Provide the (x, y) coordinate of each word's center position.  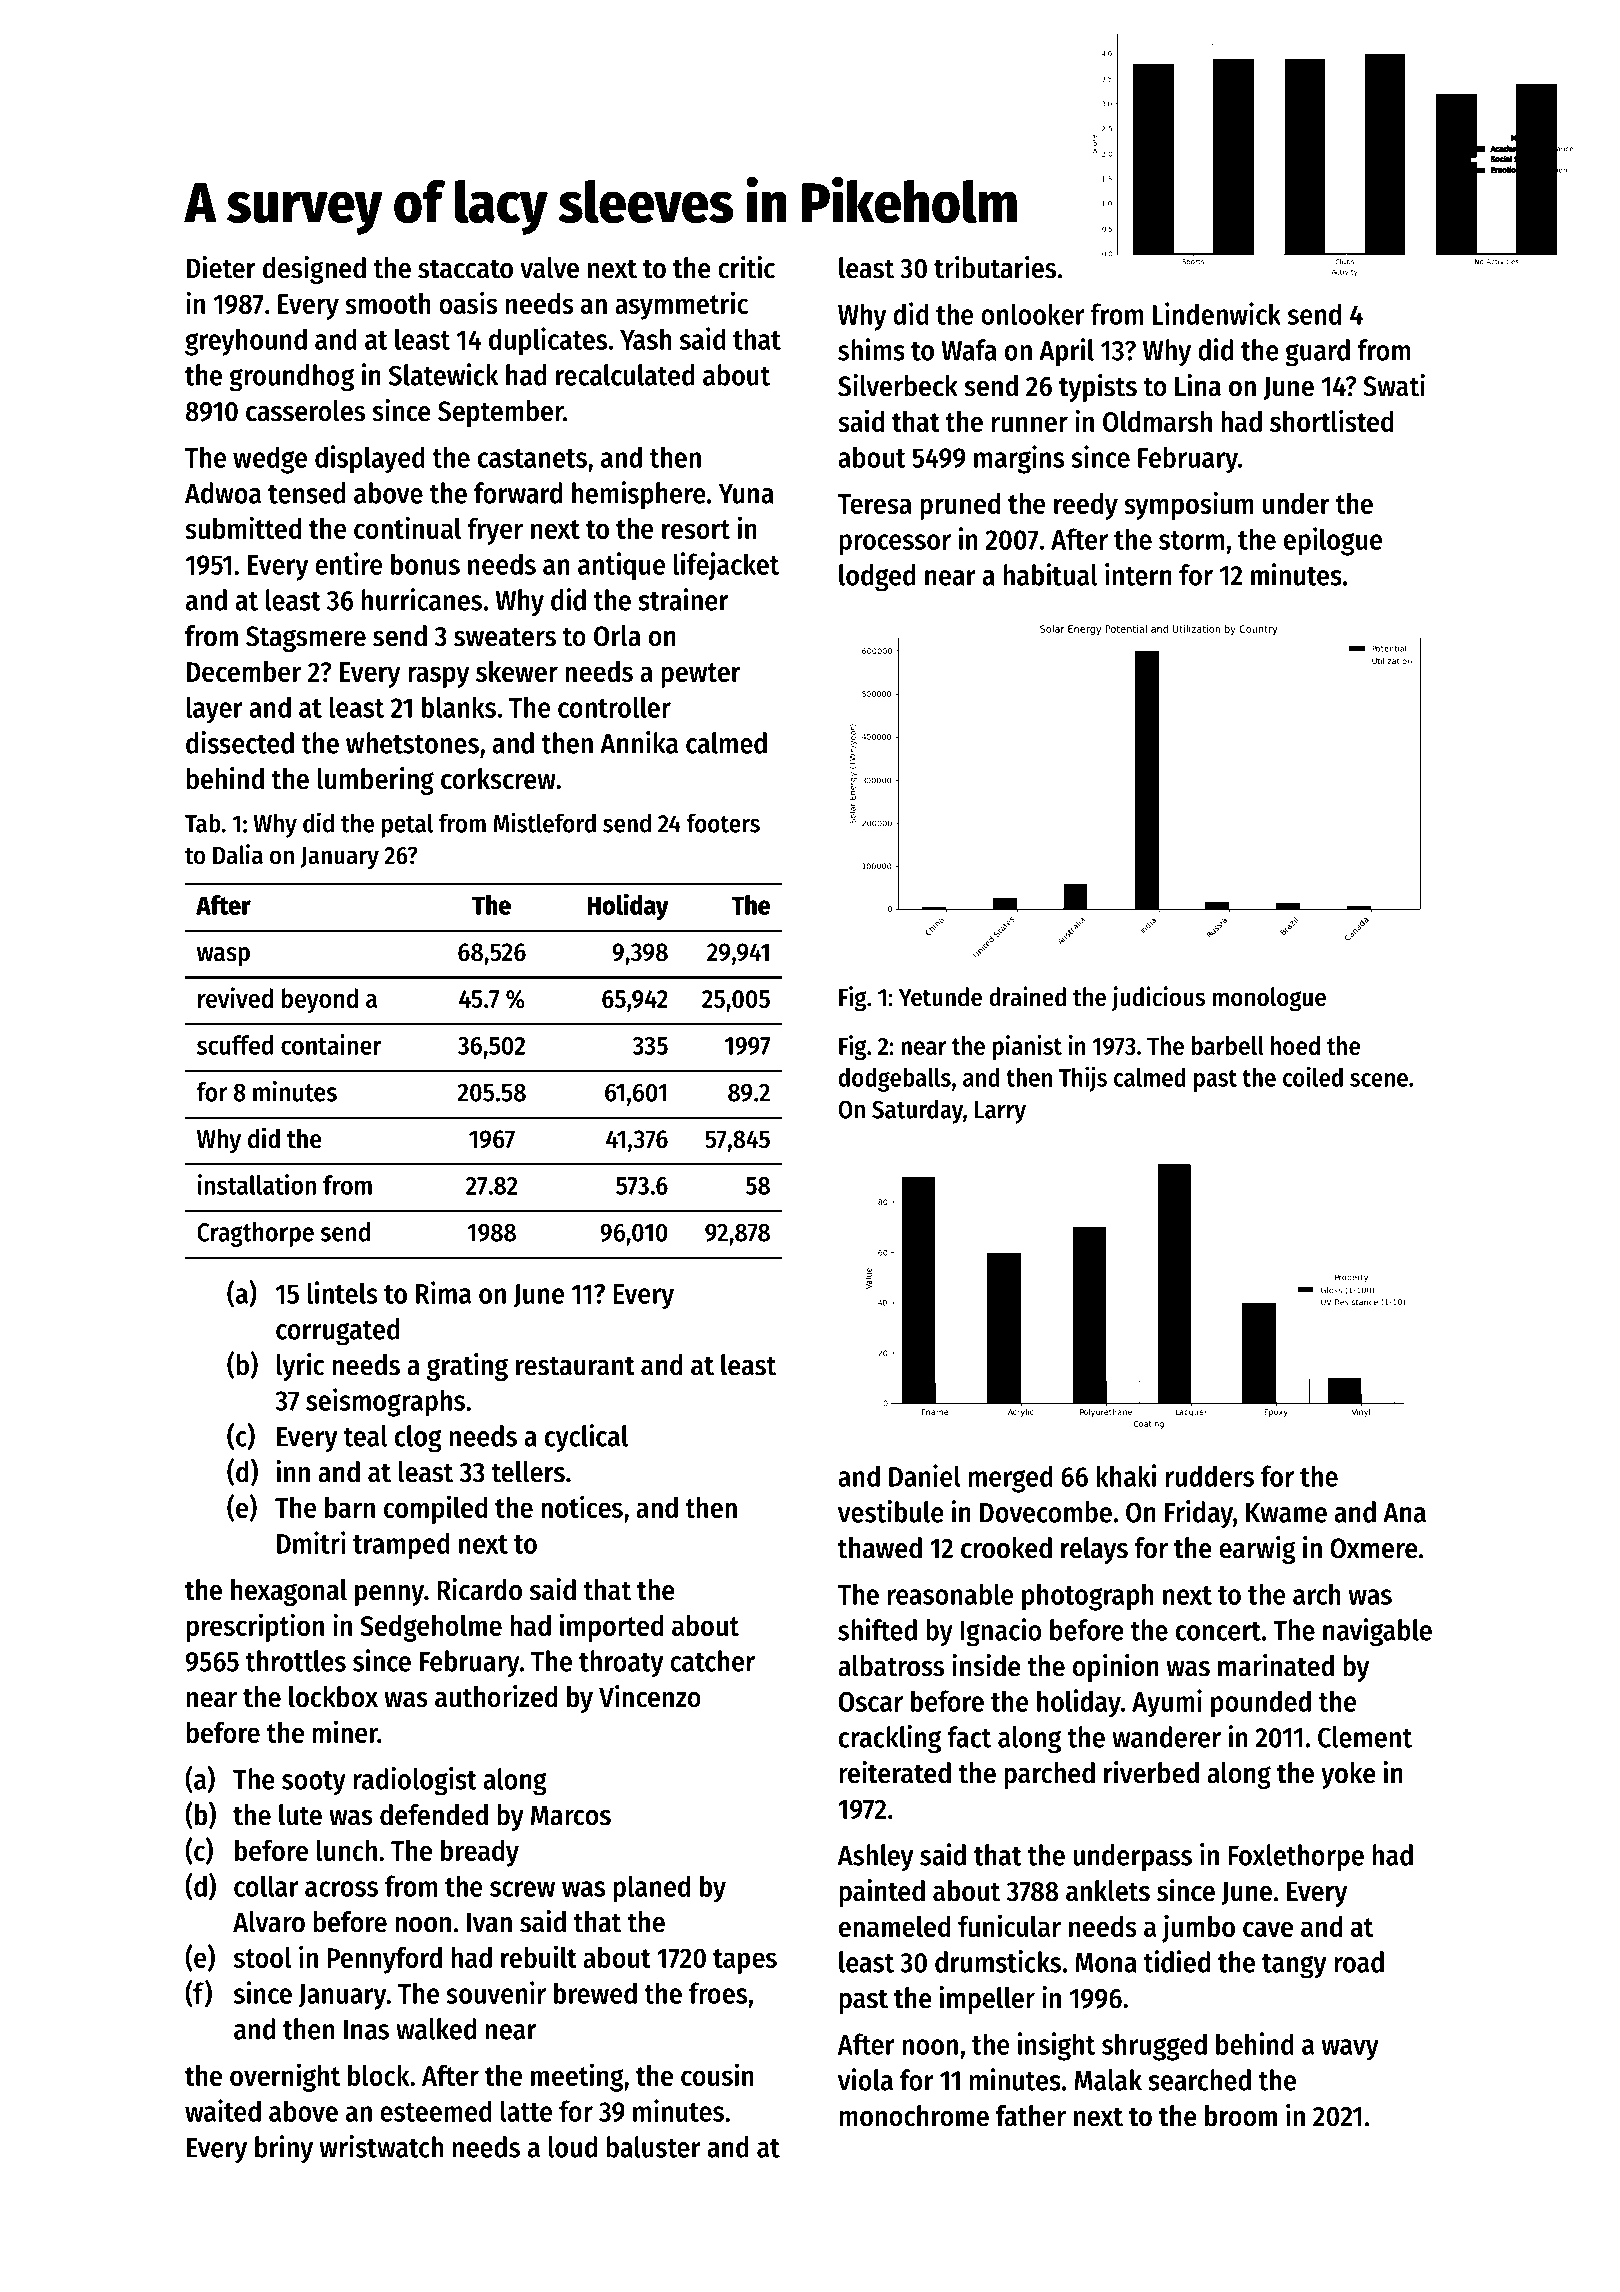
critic (746, 267)
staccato (465, 269)
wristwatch (381, 2146)
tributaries (995, 267)
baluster (654, 2147)
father (1031, 2116)
